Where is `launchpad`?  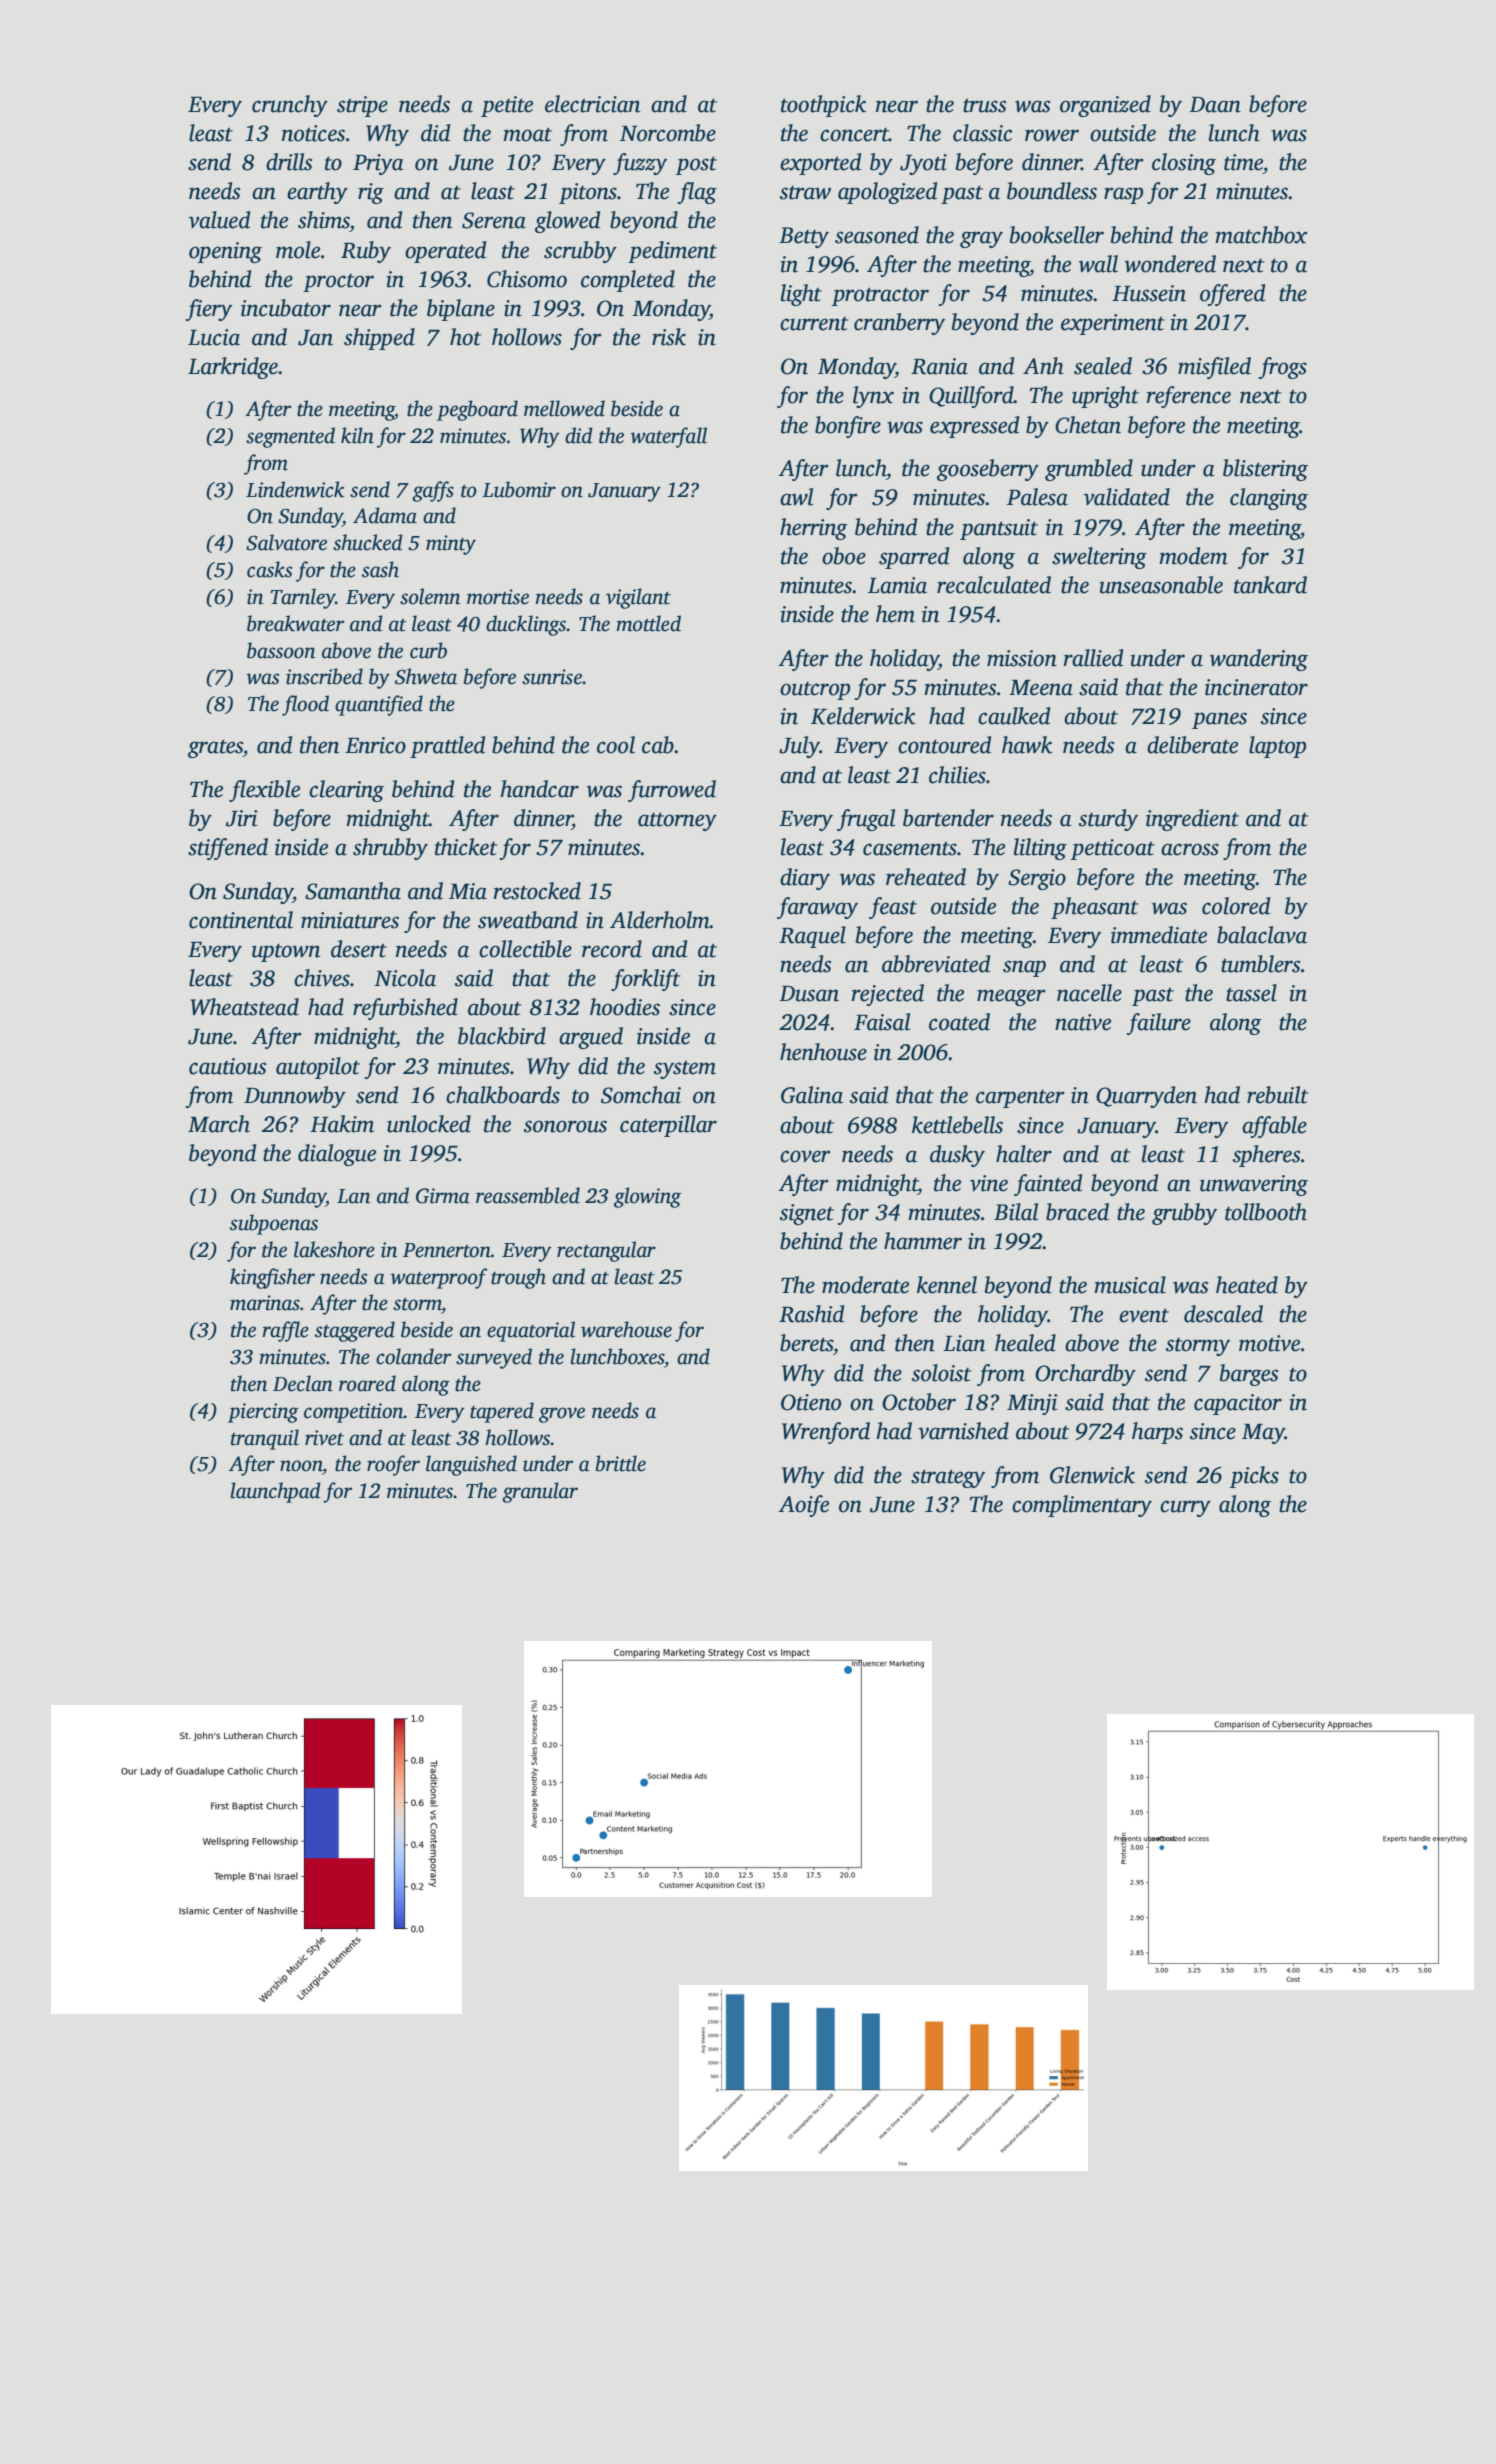 launchpad is located at coordinates (275, 1492).
